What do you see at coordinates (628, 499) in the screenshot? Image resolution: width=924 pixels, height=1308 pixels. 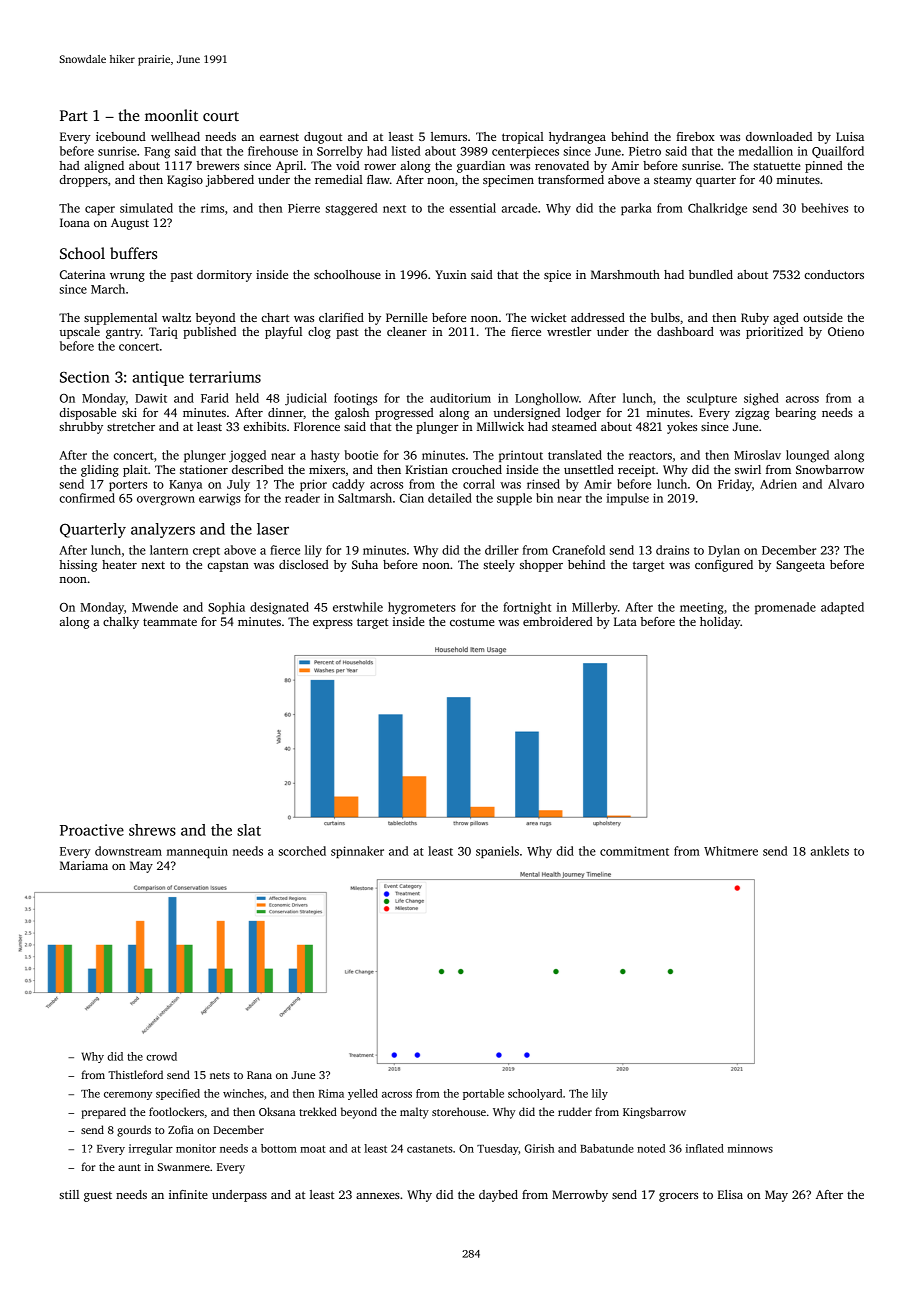 I see `impulse` at bounding box center [628, 499].
